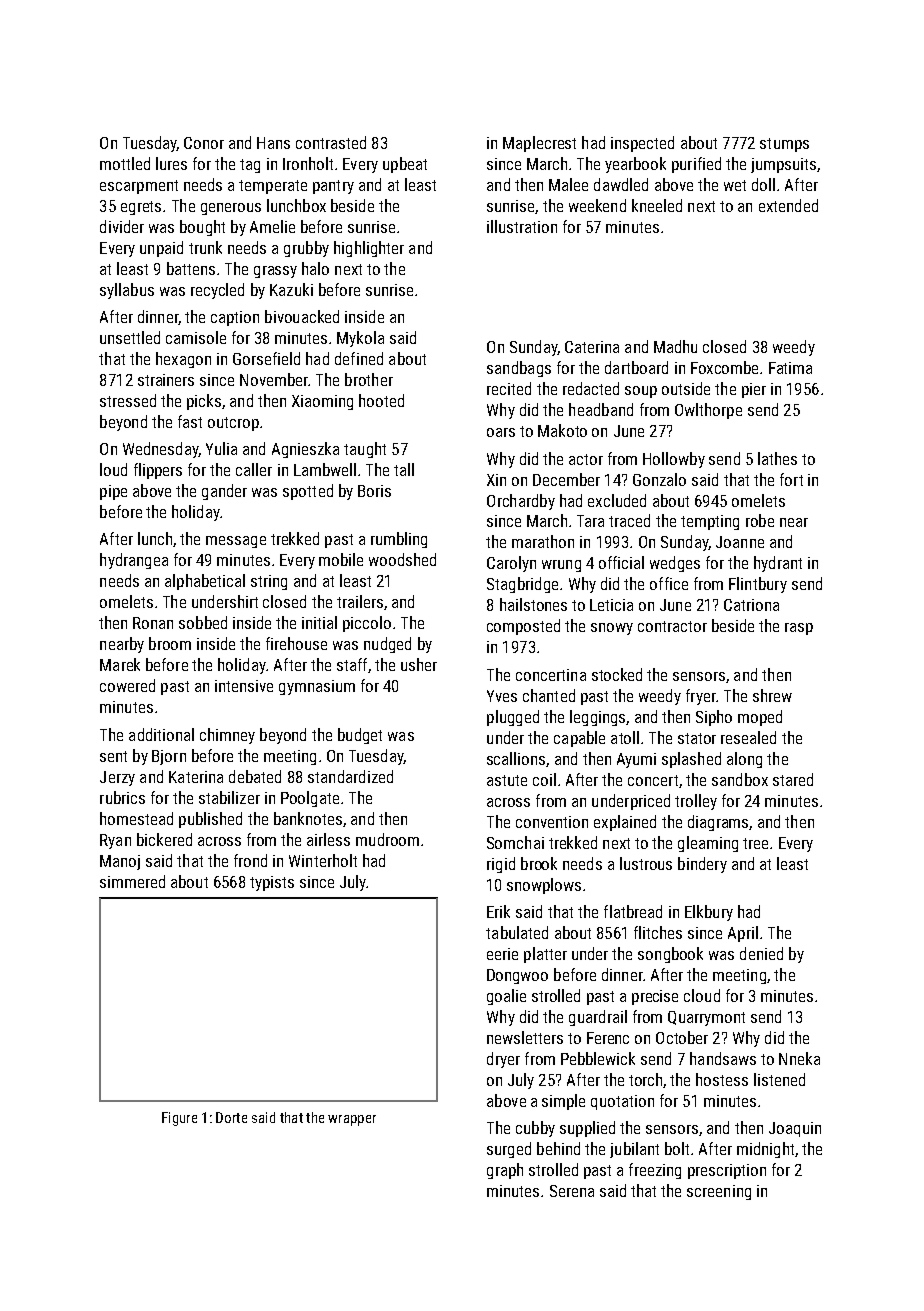 This screenshot has width=924, height=1311. I want to click on Erik, so click(498, 911).
